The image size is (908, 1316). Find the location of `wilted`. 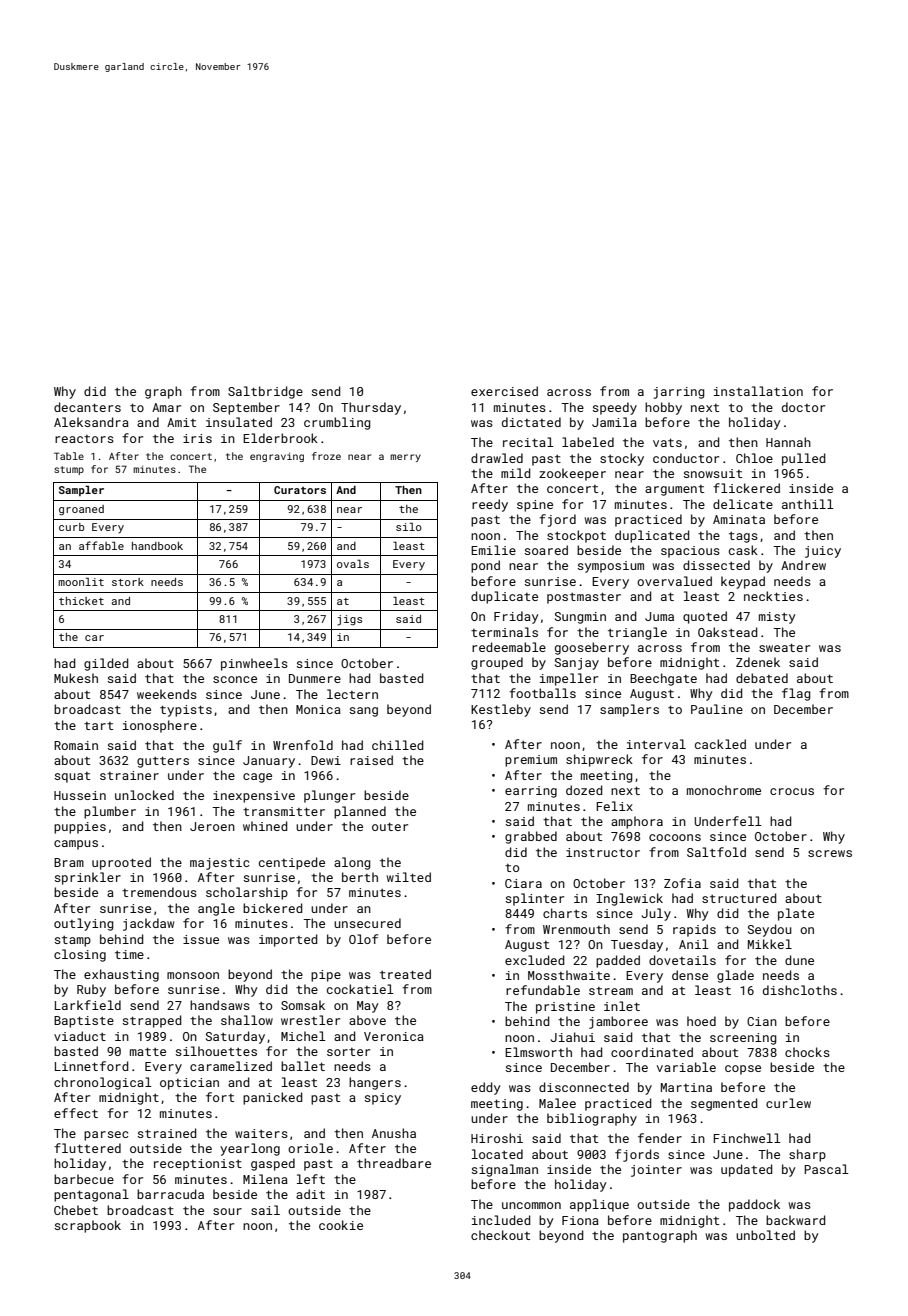

wilted is located at coordinates (409, 877).
